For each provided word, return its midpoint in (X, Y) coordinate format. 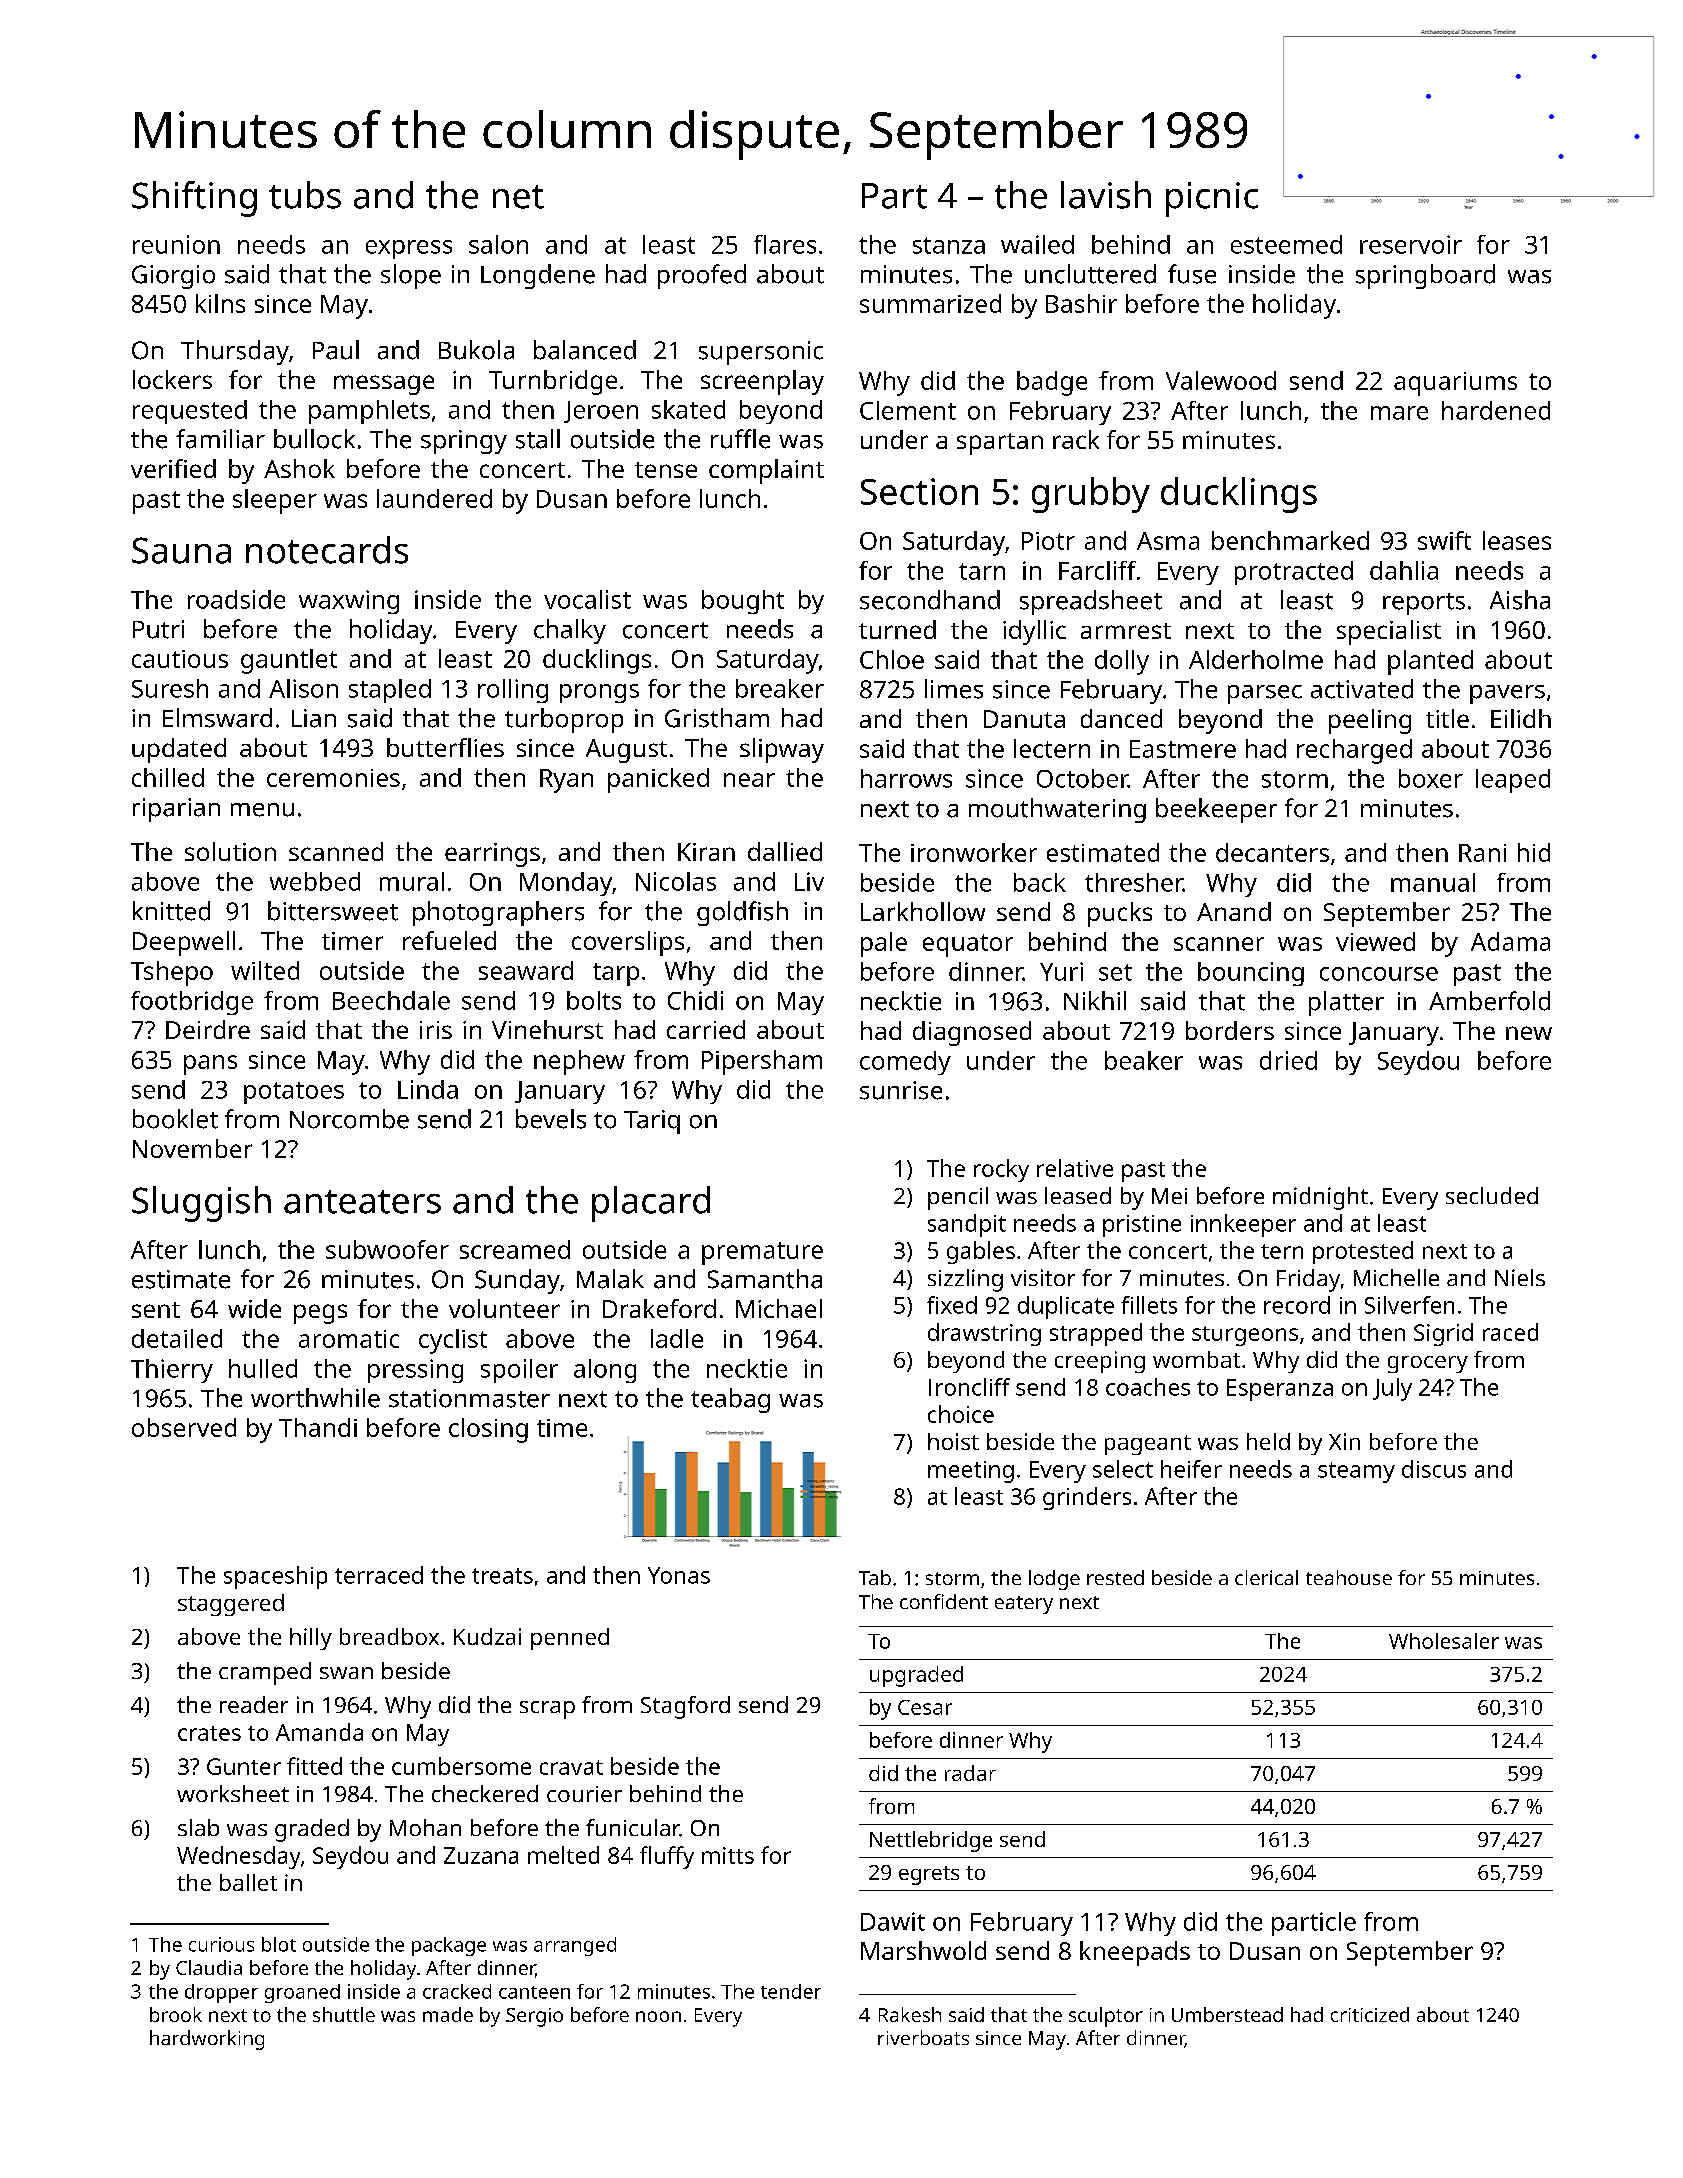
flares (785, 244)
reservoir (1411, 244)
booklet (175, 1119)
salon (498, 244)
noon (658, 2016)
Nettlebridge (931, 1841)
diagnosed (972, 1033)
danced (1121, 718)
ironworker (974, 852)
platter (1346, 1003)
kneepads (1135, 1953)
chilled (168, 777)
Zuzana (481, 1855)
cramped (265, 1673)
